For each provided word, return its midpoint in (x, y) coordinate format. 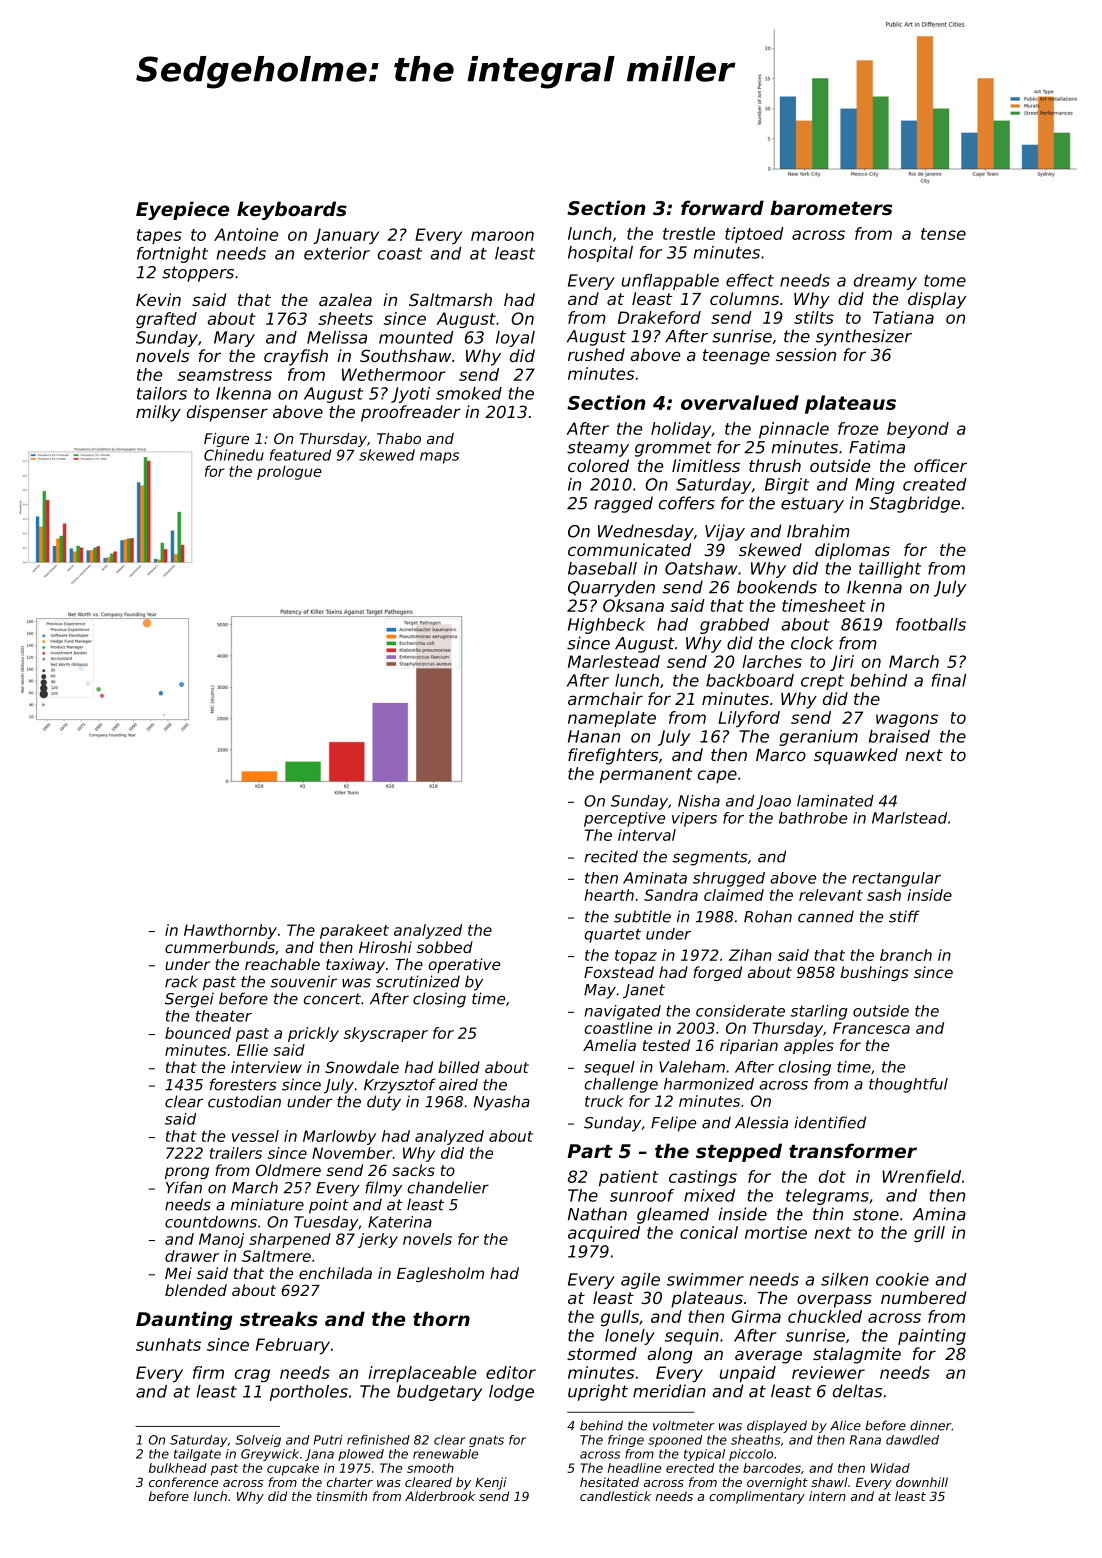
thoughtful (908, 1085)
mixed (709, 1195)
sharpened (290, 1240)
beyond (918, 430)
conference (183, 1482)
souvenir (304, 981)
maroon (502, 236)
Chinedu (234, 455)
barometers (831, 208)
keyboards (292, 210)
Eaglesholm (440, 1274)
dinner (930, 1425)
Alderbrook (440, 1496)
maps (439, 458)
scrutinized (418, 981)
